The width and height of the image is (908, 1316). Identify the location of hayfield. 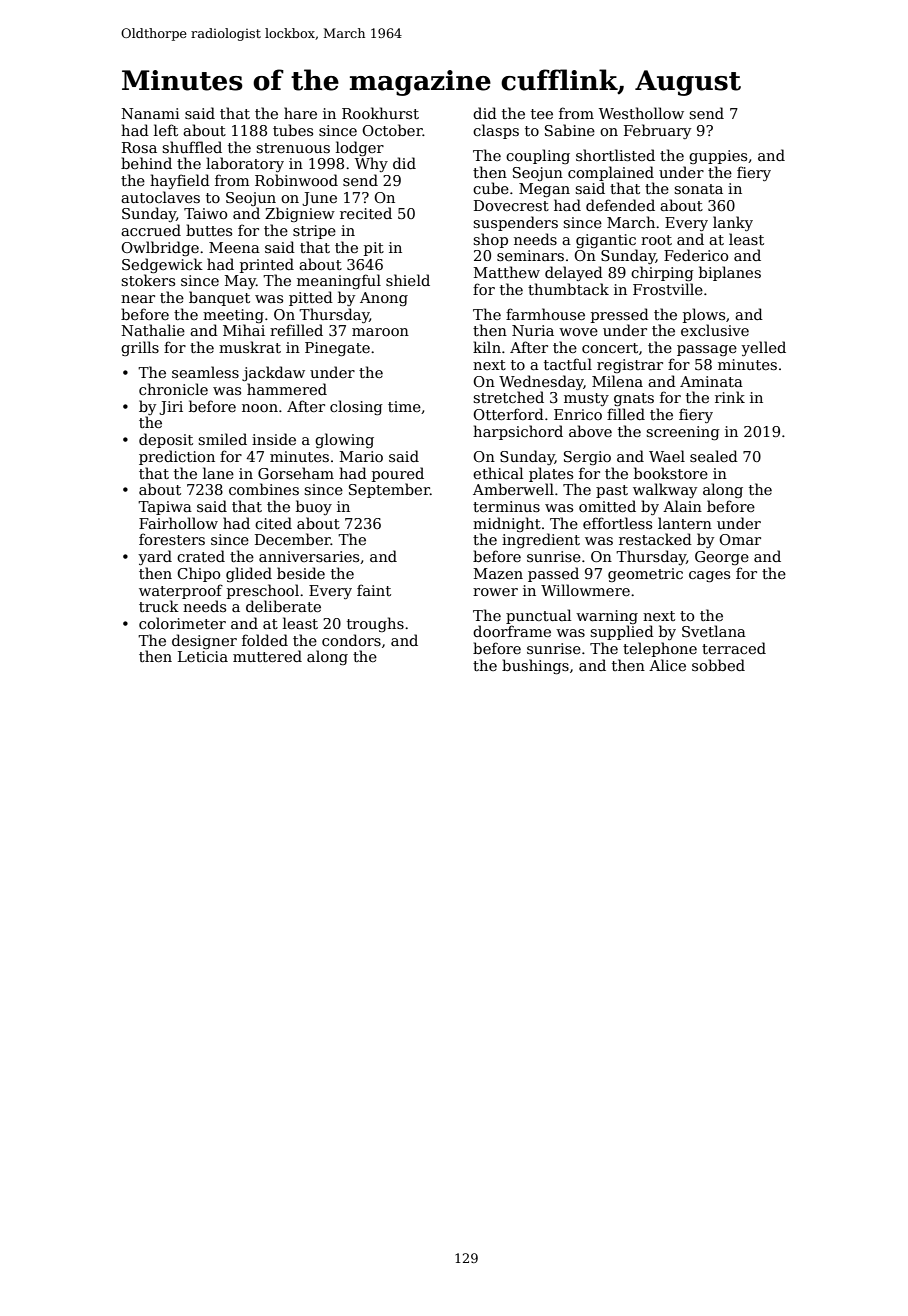
(180, 181).
